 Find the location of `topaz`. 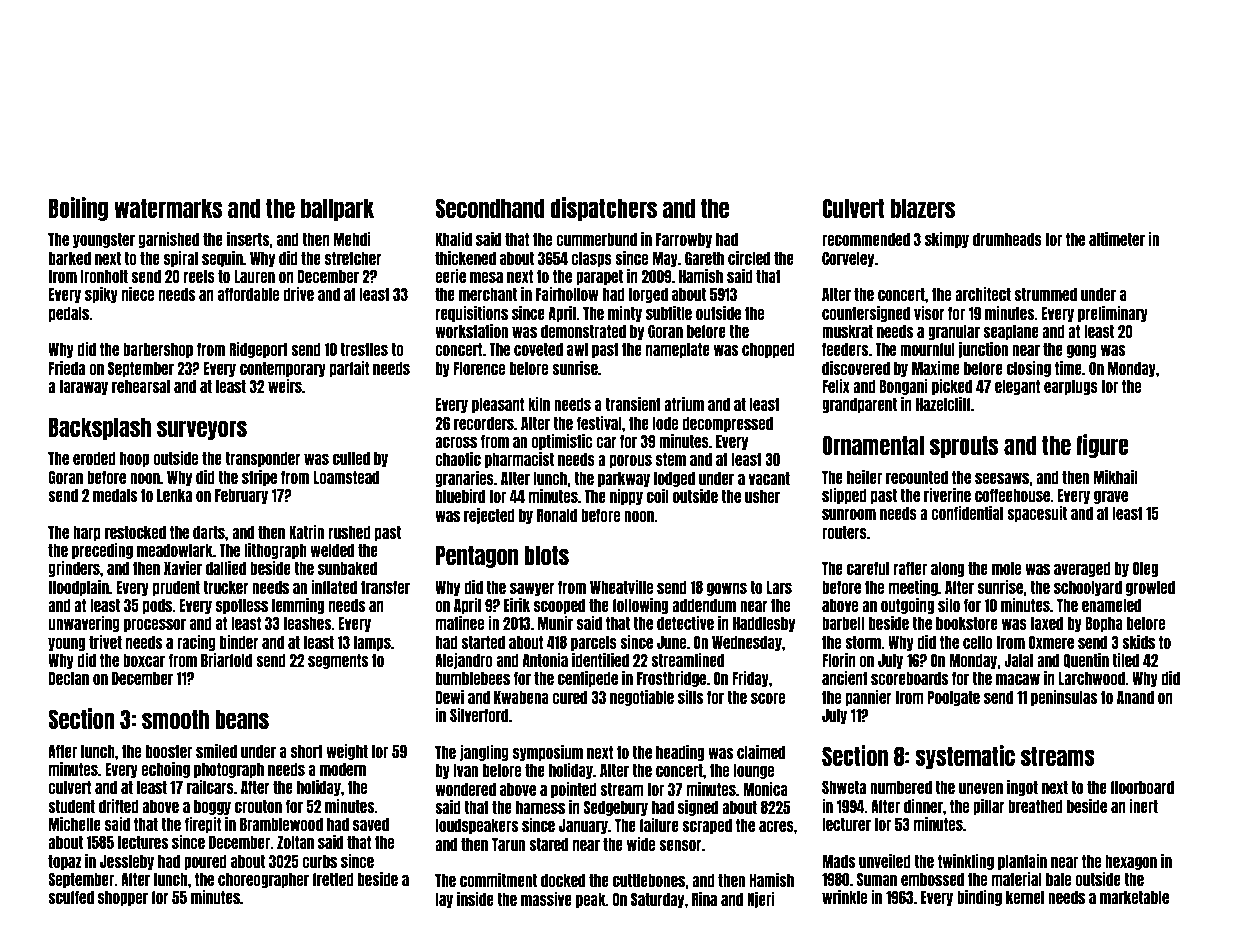

topaz is located at coordinates (65, 862).
